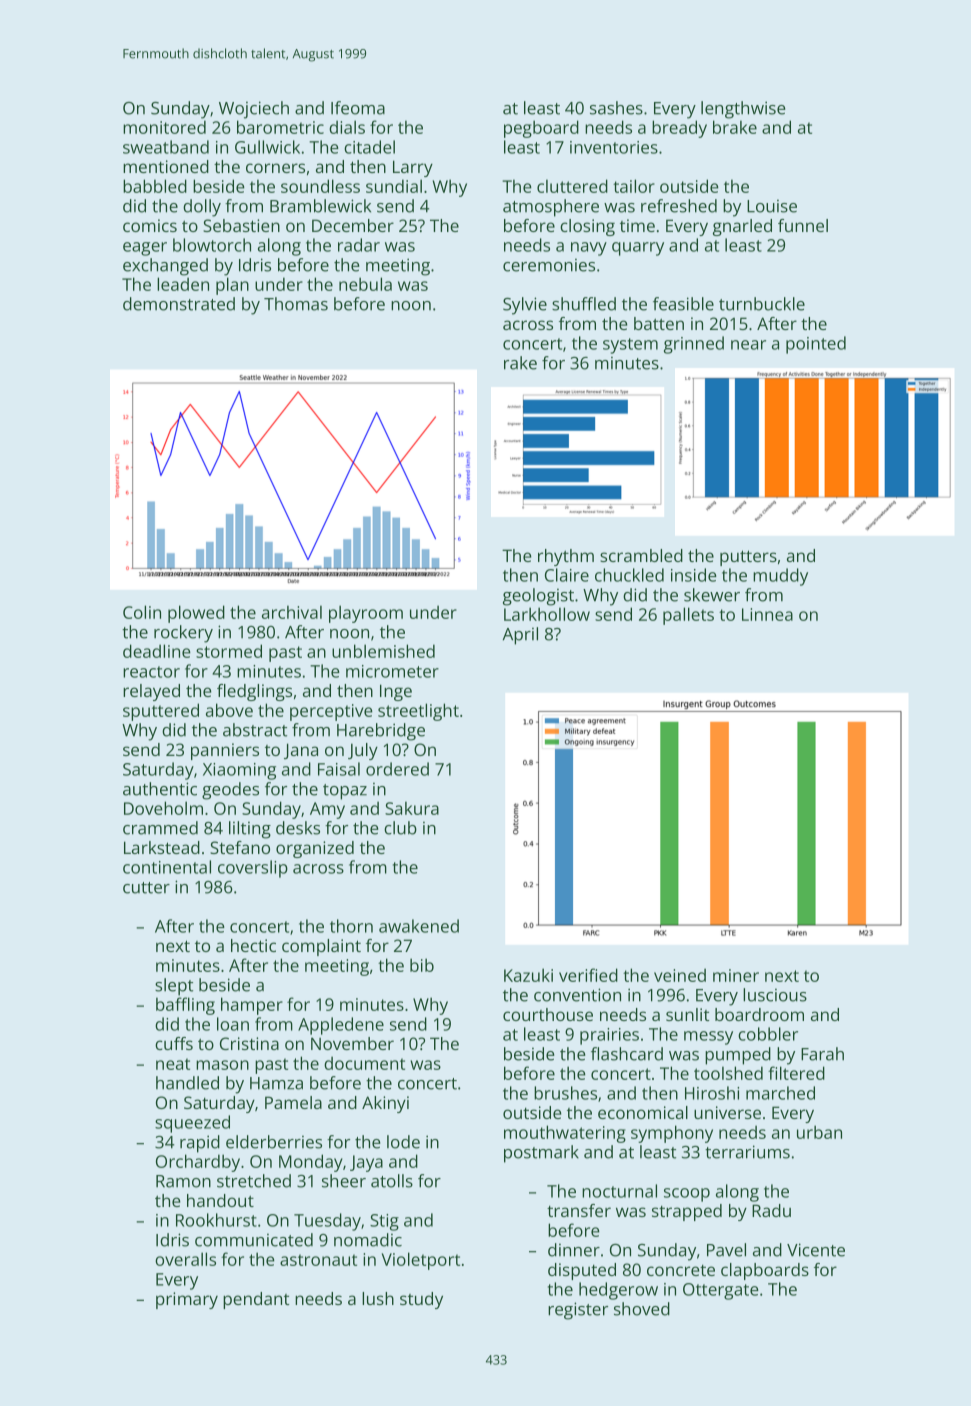 This image has height=1406, width=971. What do you see at coordinates (780, 577) in the image?
I see `muddy` at bounding box center [780, 577].
